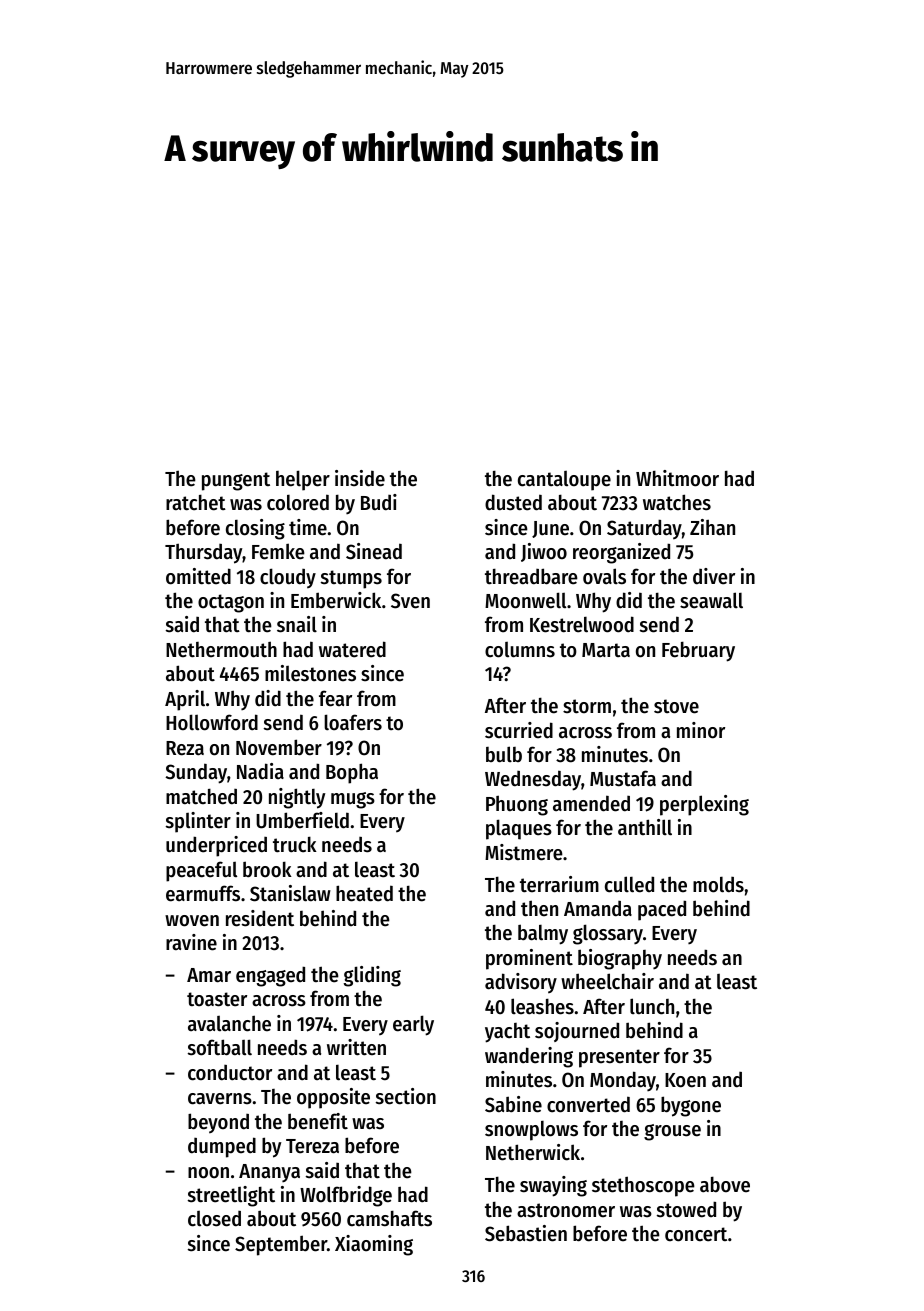 The image size is (924, 1311). Describe the element at coordinates (410, 601) in the screenshot. I see `Sven` at that location.
